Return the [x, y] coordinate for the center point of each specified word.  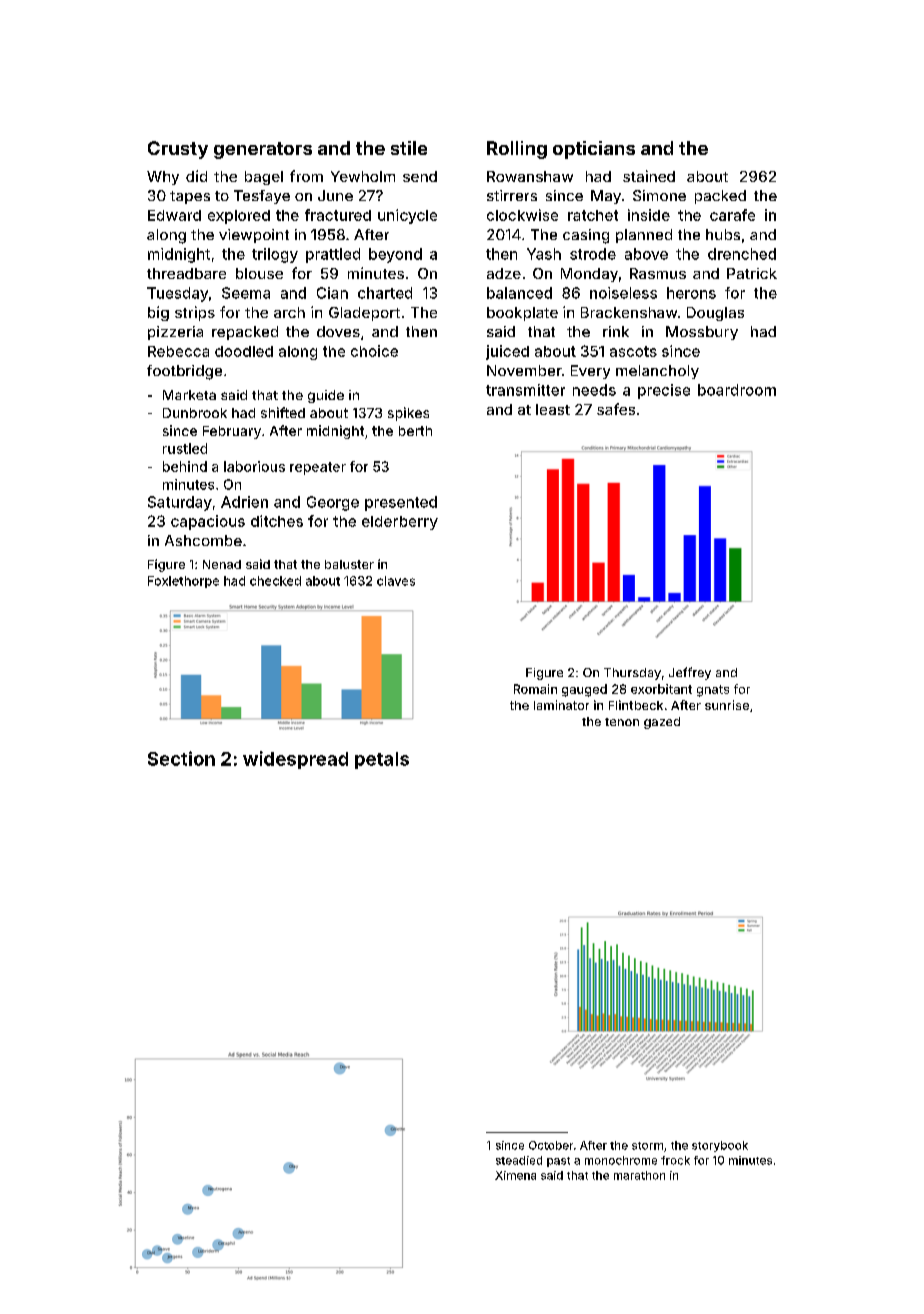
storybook [720, 1146]
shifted [283, 412]
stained [649, 176]
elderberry [400, 523]
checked [275, 581]
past [558, 1162]
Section [181, 758]
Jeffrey [690, 673]
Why [163, 178]
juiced [507, 352]
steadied [519, 1160]
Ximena [515, 1175]
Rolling [517, 150]
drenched [742, 254]
